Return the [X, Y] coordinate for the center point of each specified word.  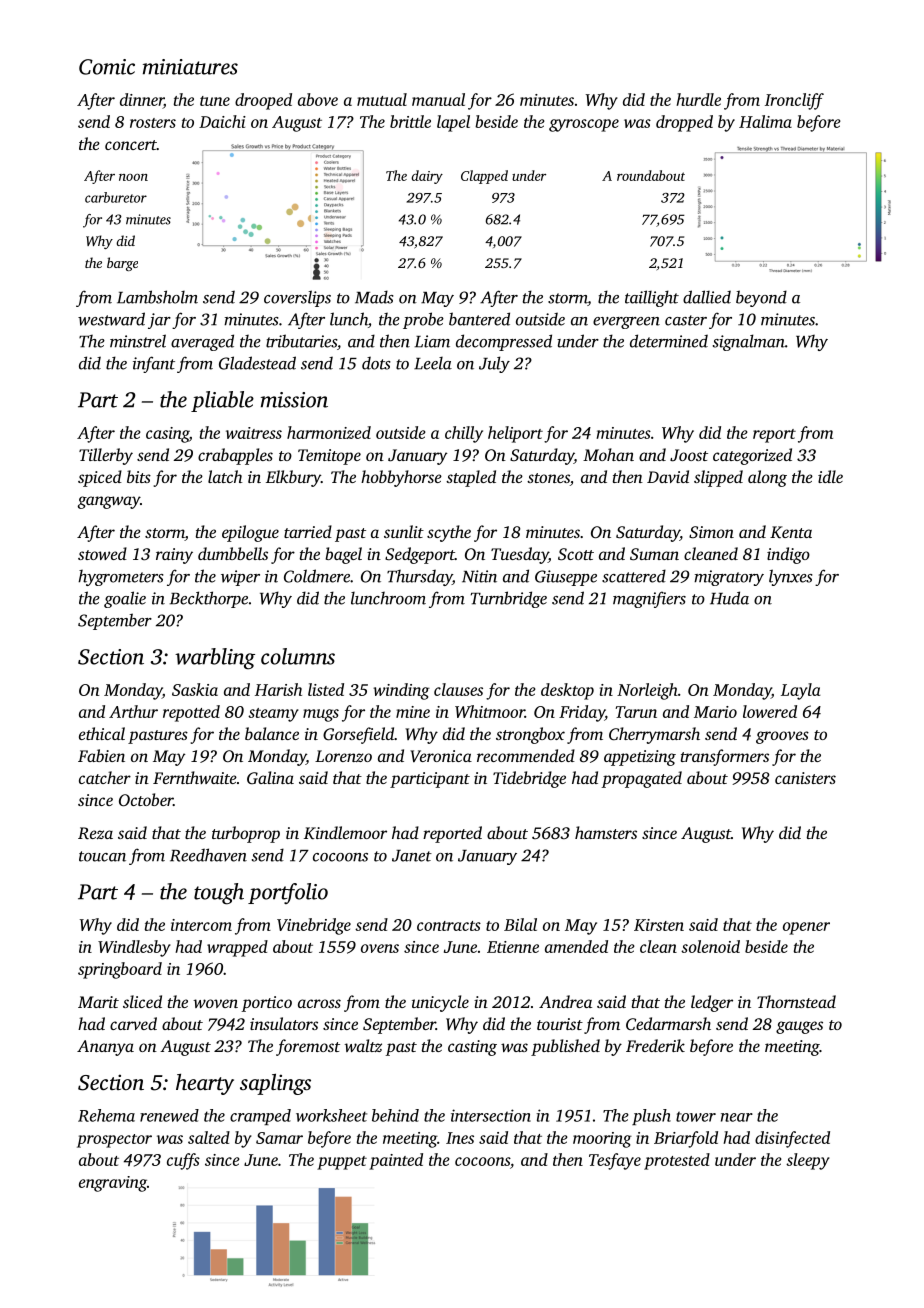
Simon [711, 532]
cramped [260, 1117]
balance [272, 733]
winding [401, 691]
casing [167, 435]
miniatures [190, 67]
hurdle [698, 99]
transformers [725, 757]
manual [438, 99]
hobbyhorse [401, 478]
